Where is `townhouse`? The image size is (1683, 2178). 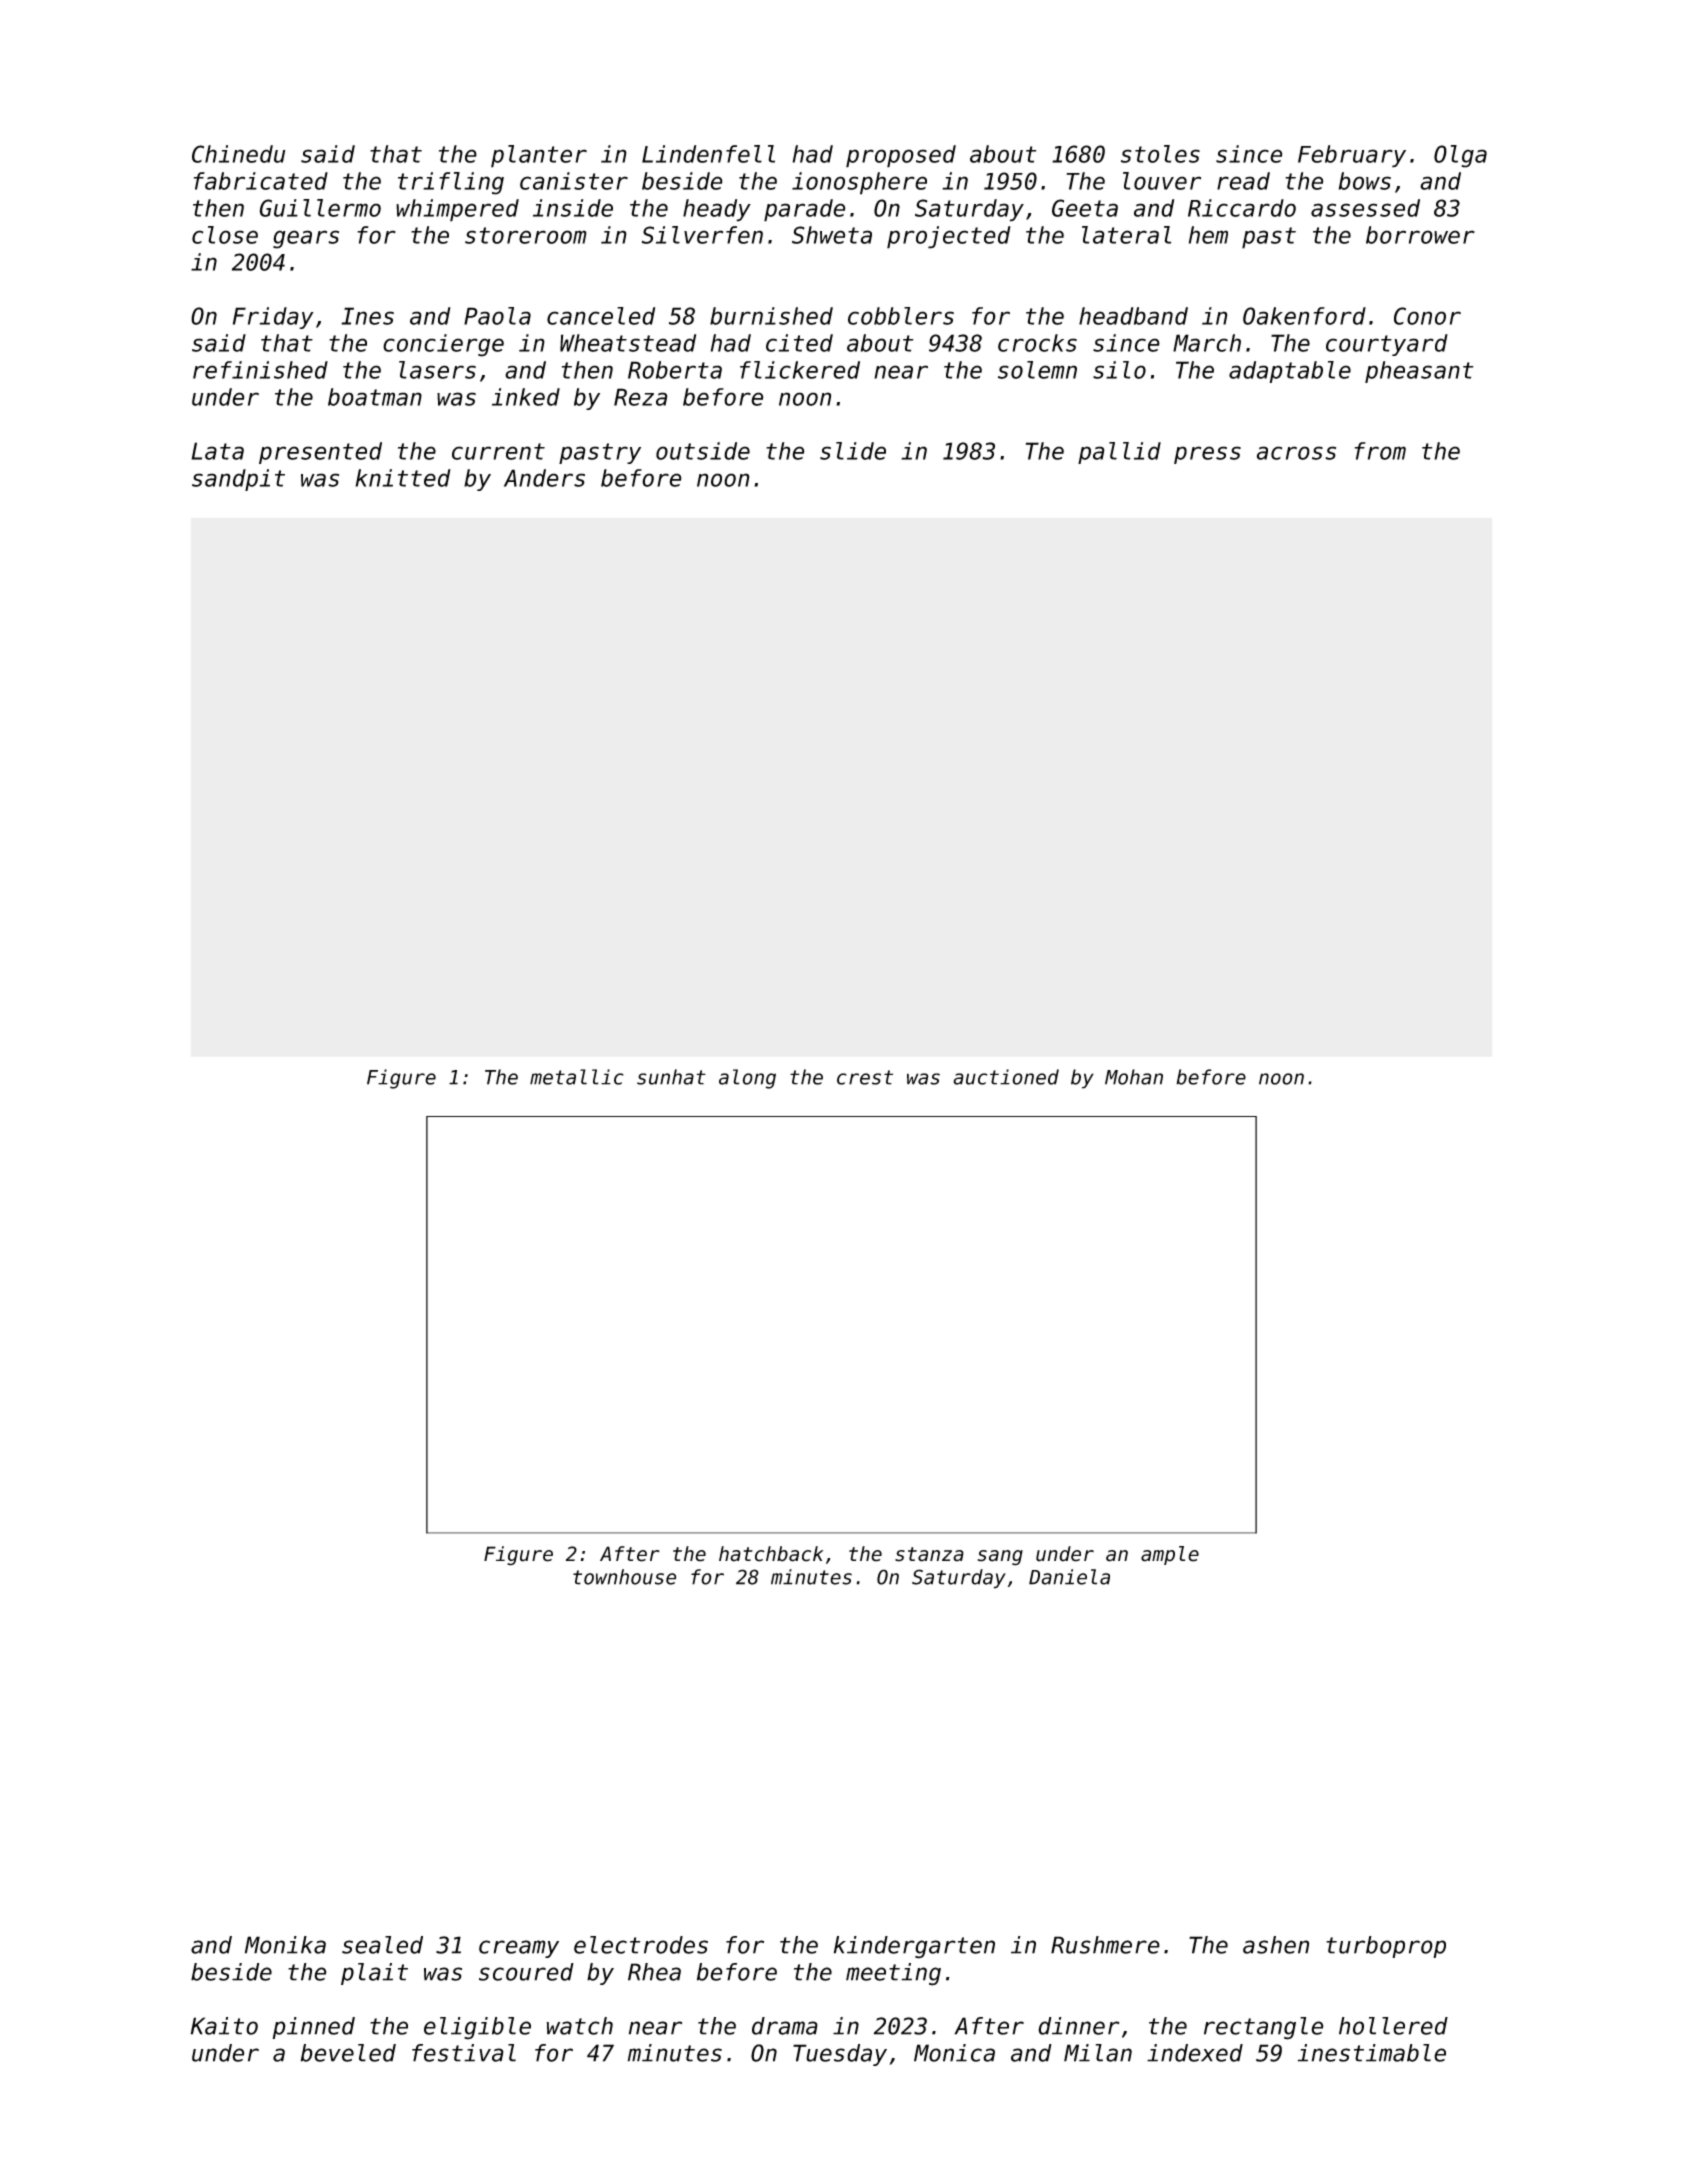
townhouse is located at coordinates (624, 1577).
